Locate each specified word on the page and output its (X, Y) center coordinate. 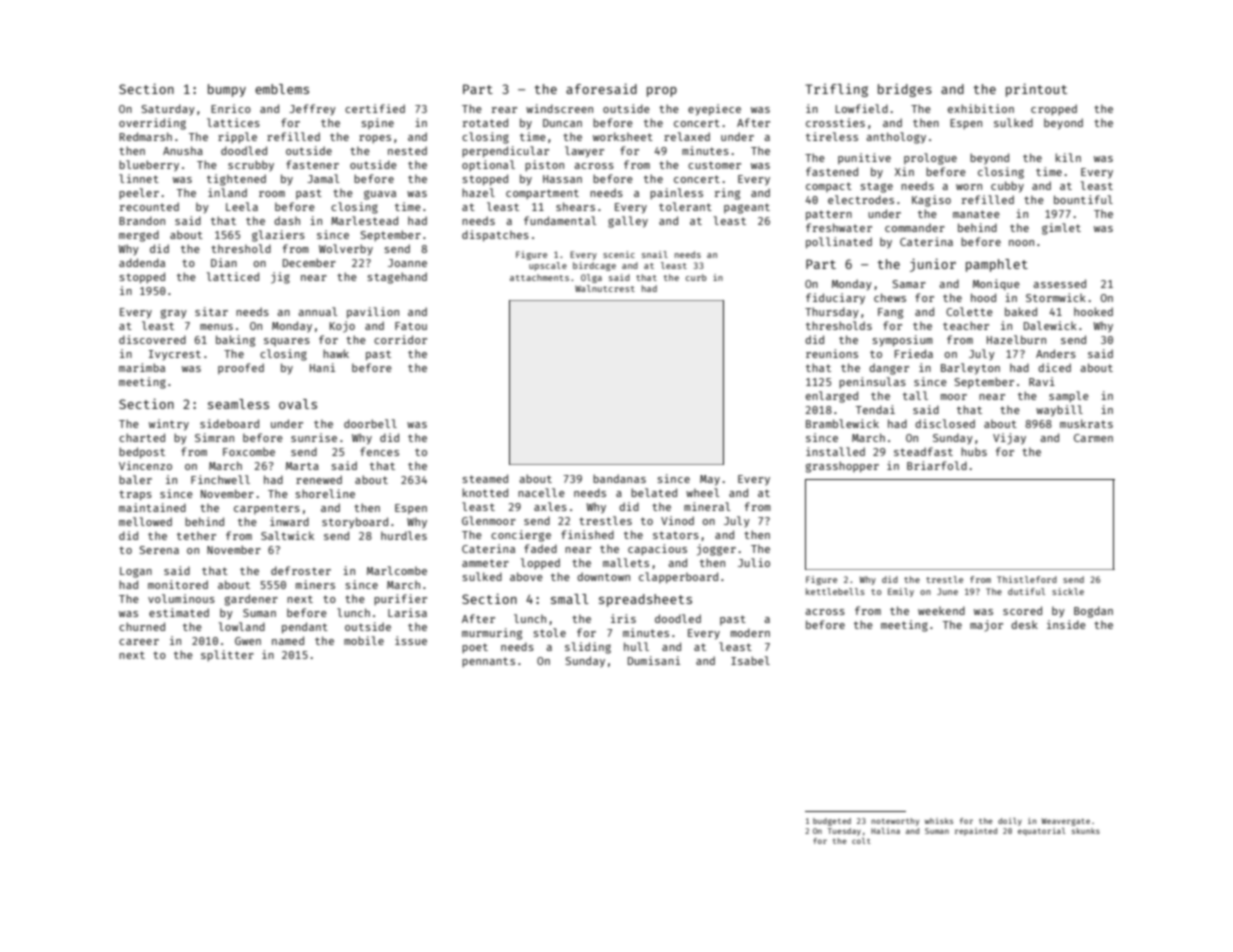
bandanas (619, 478)
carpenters (267, 509)
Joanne (407, 263)
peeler (139, 193)
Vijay (1009, 439)
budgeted (832, 822)
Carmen (1093, 438)
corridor (400, 339)
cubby (1007, 187)
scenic (619, 254)
